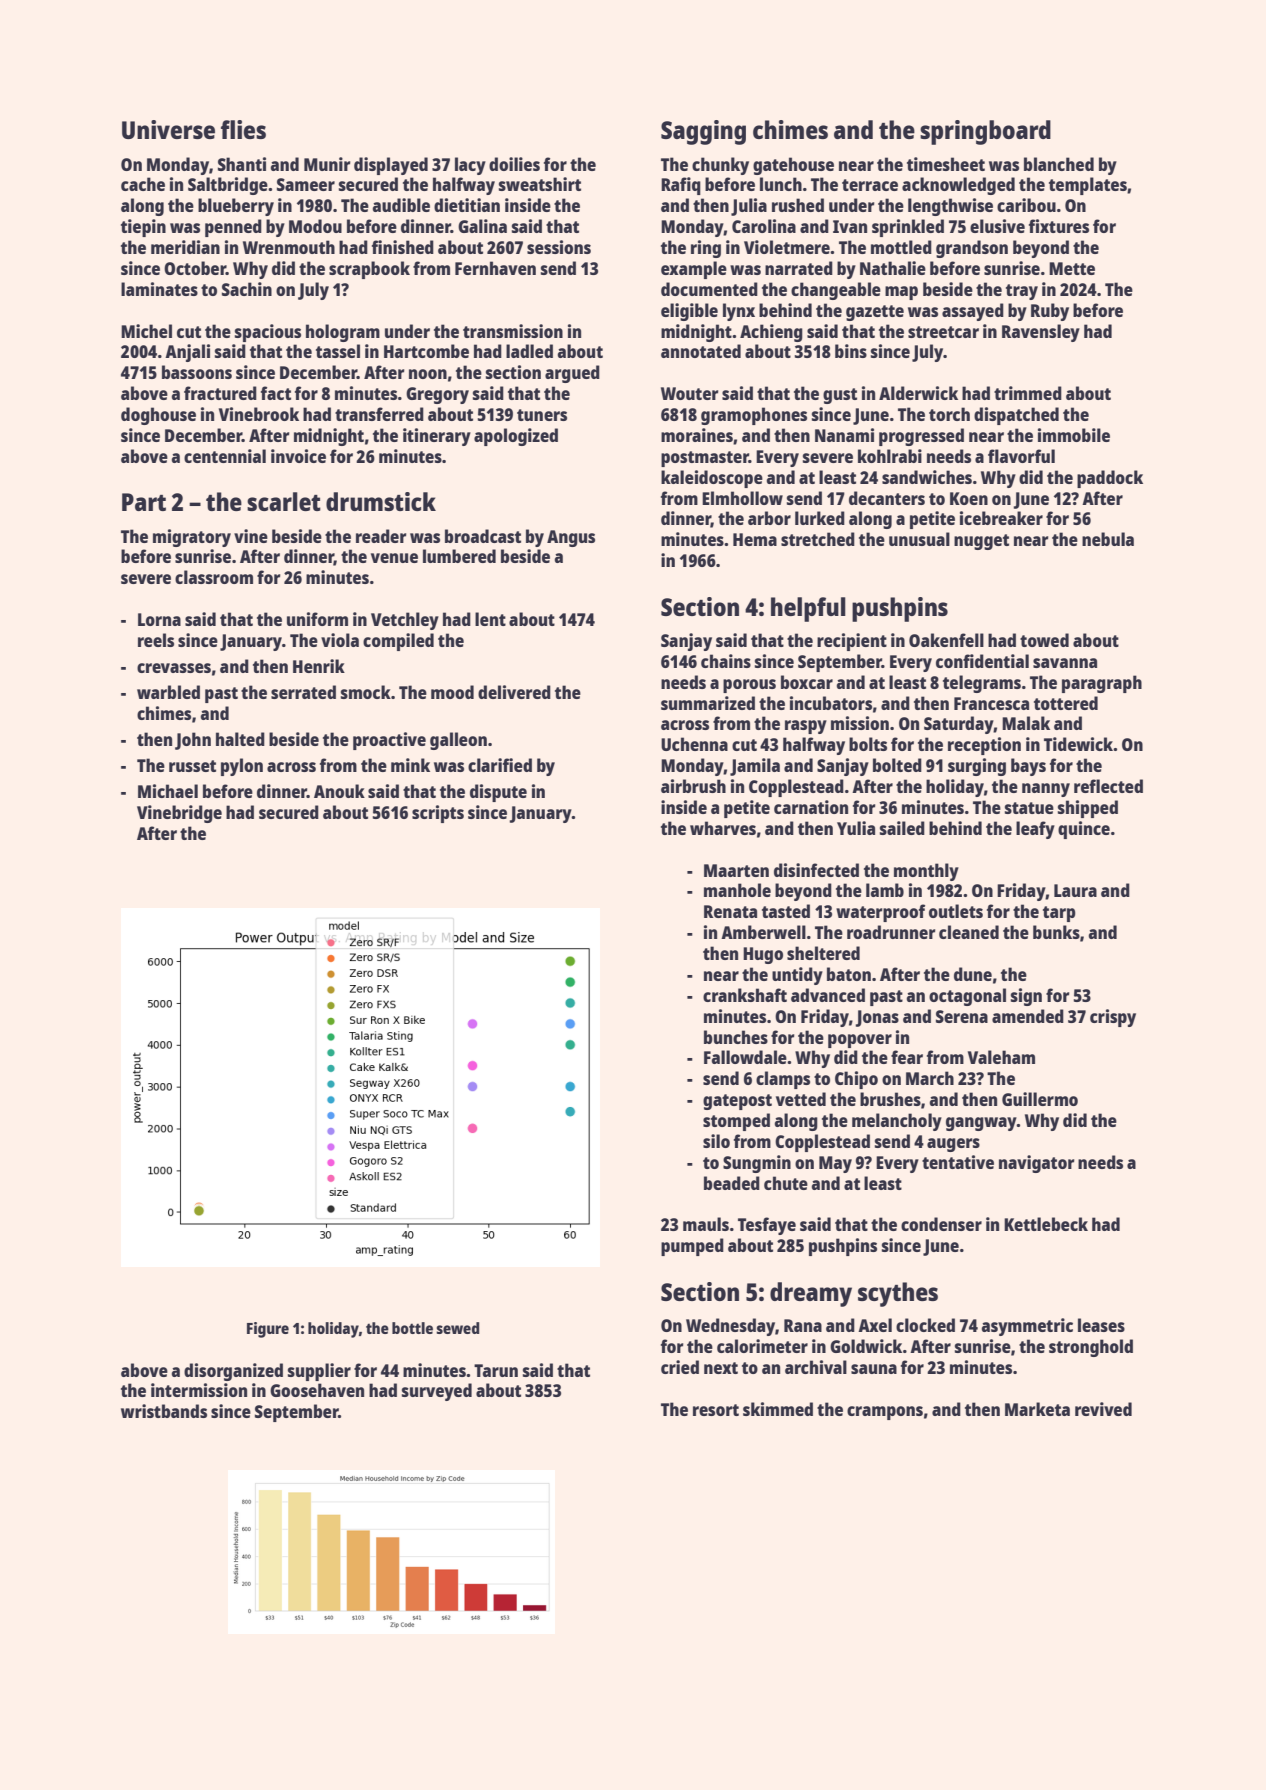 This screenshot has width=1266, height=1790. I want to click on Part, so click(144, 502).
